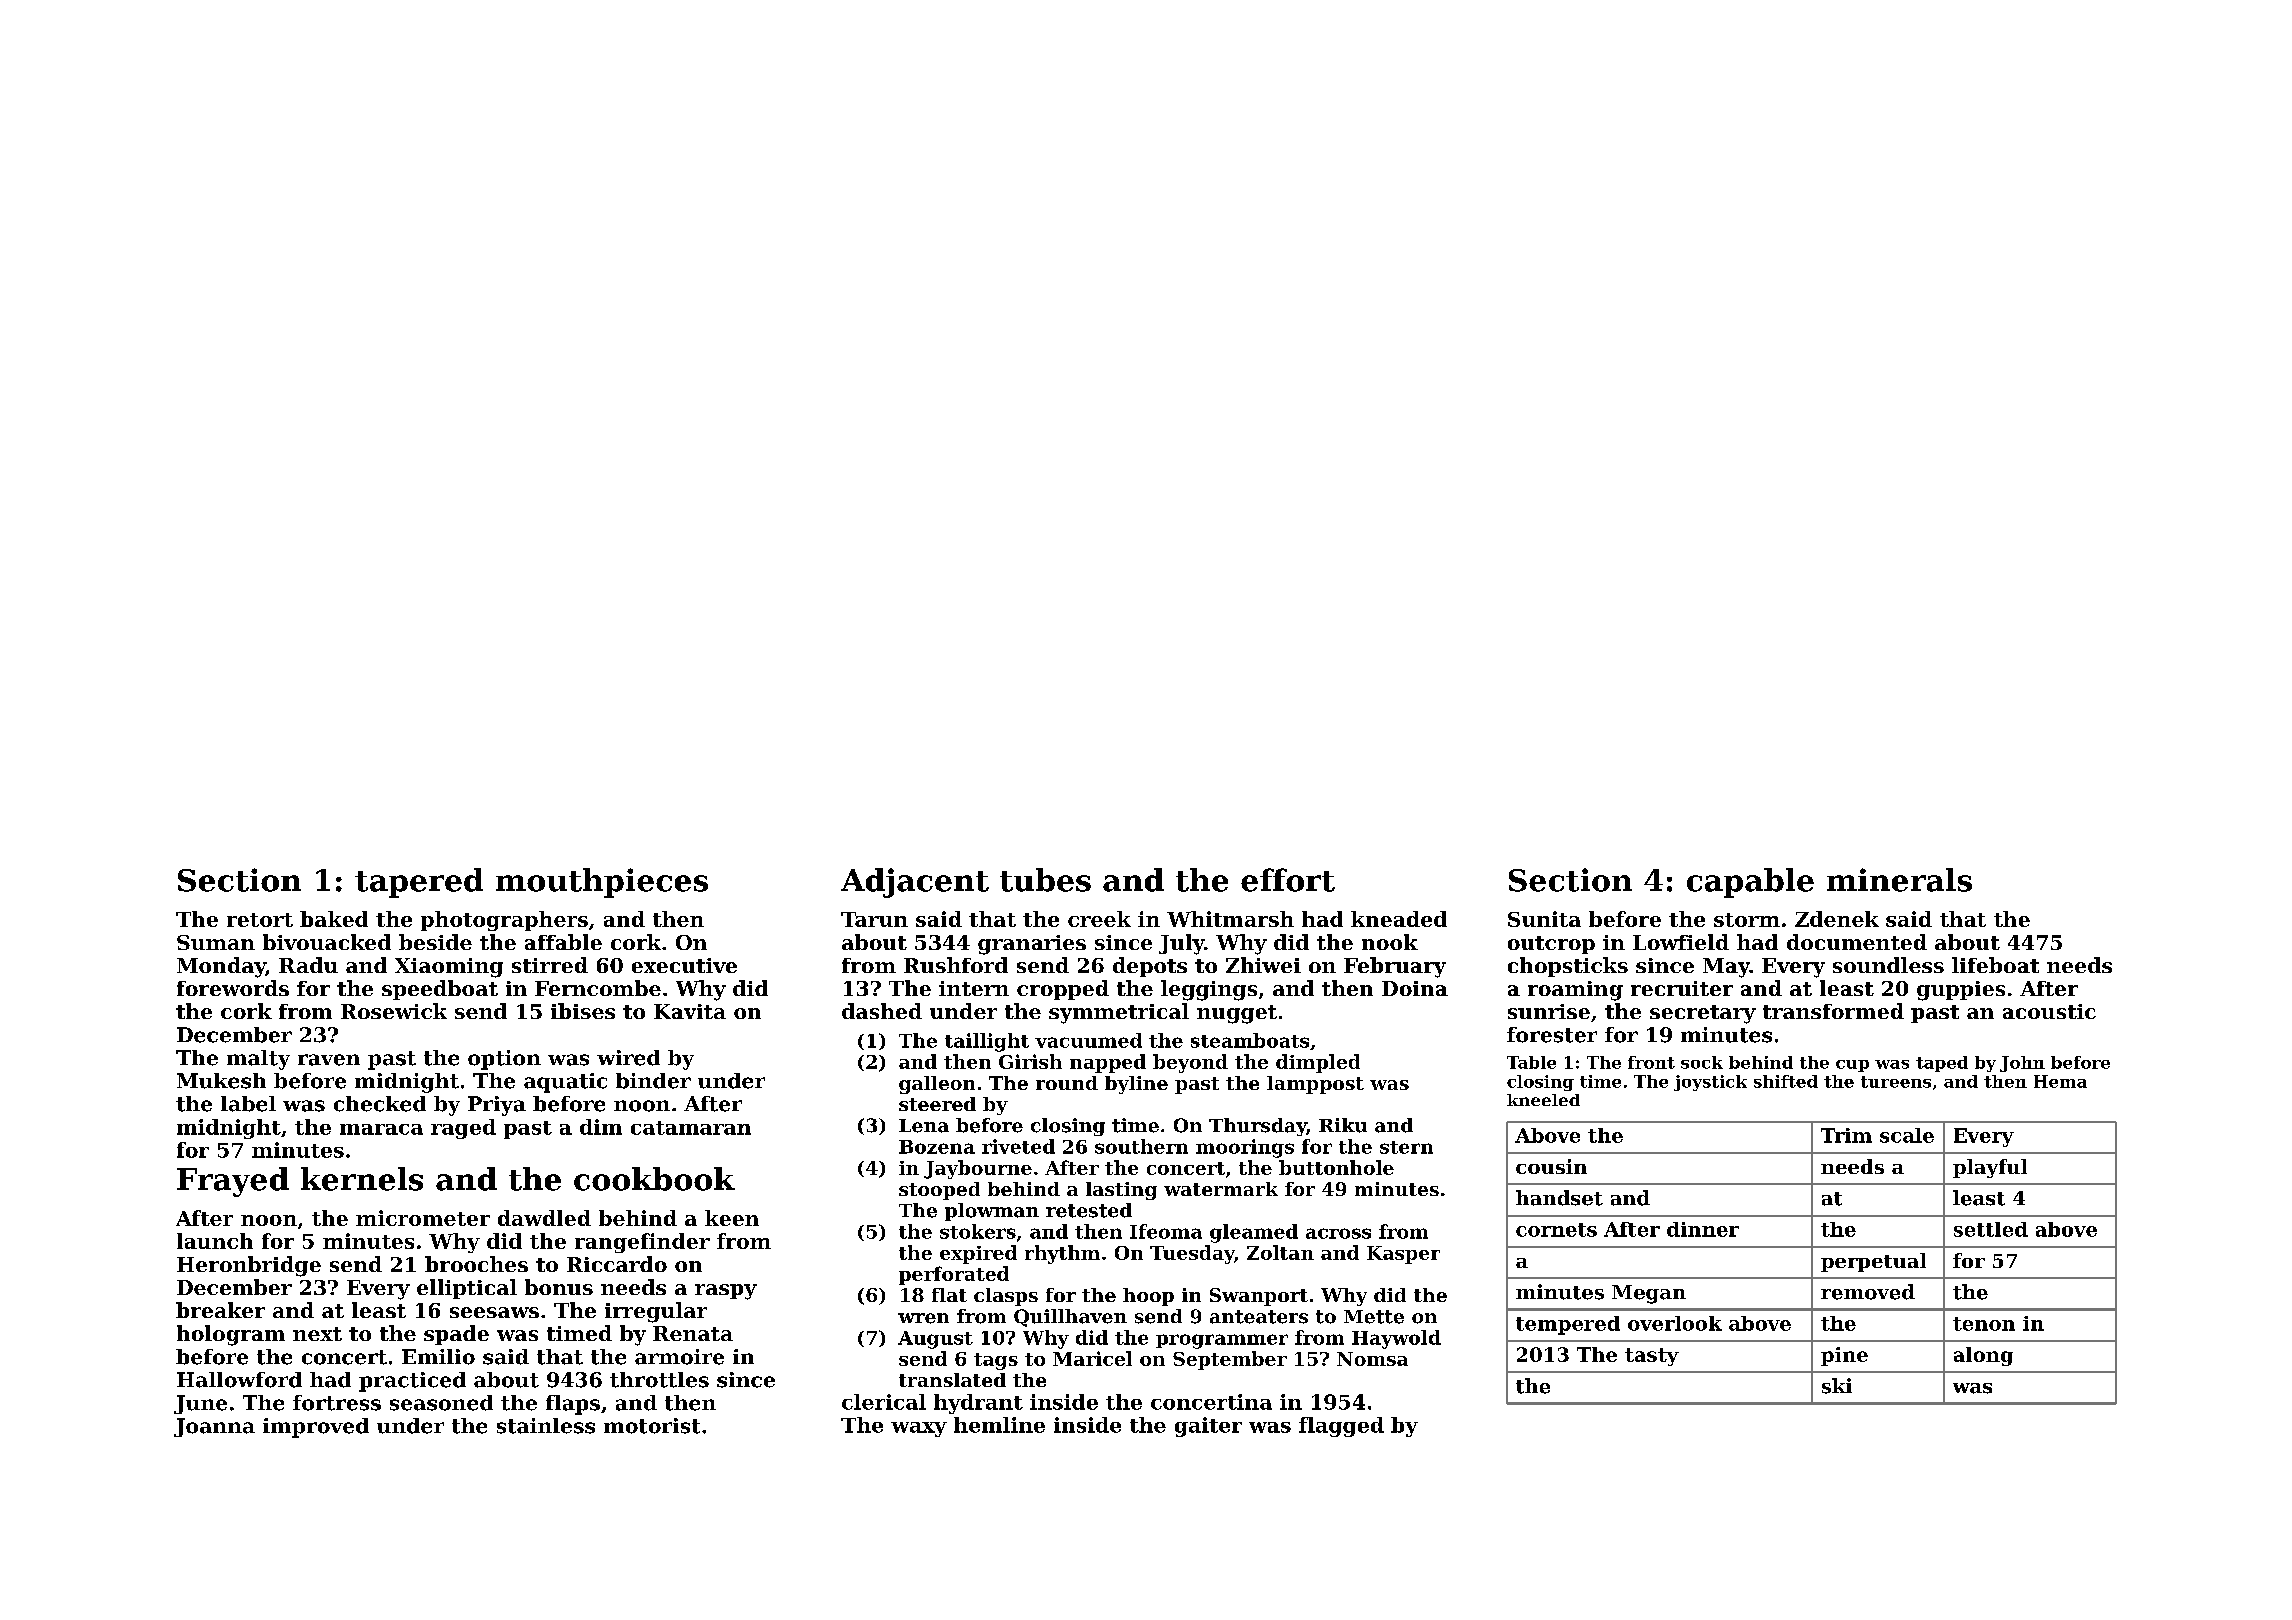  Describe the element at coordinates (1063, 990) in the screenshot. I see `cropped` at that location.
